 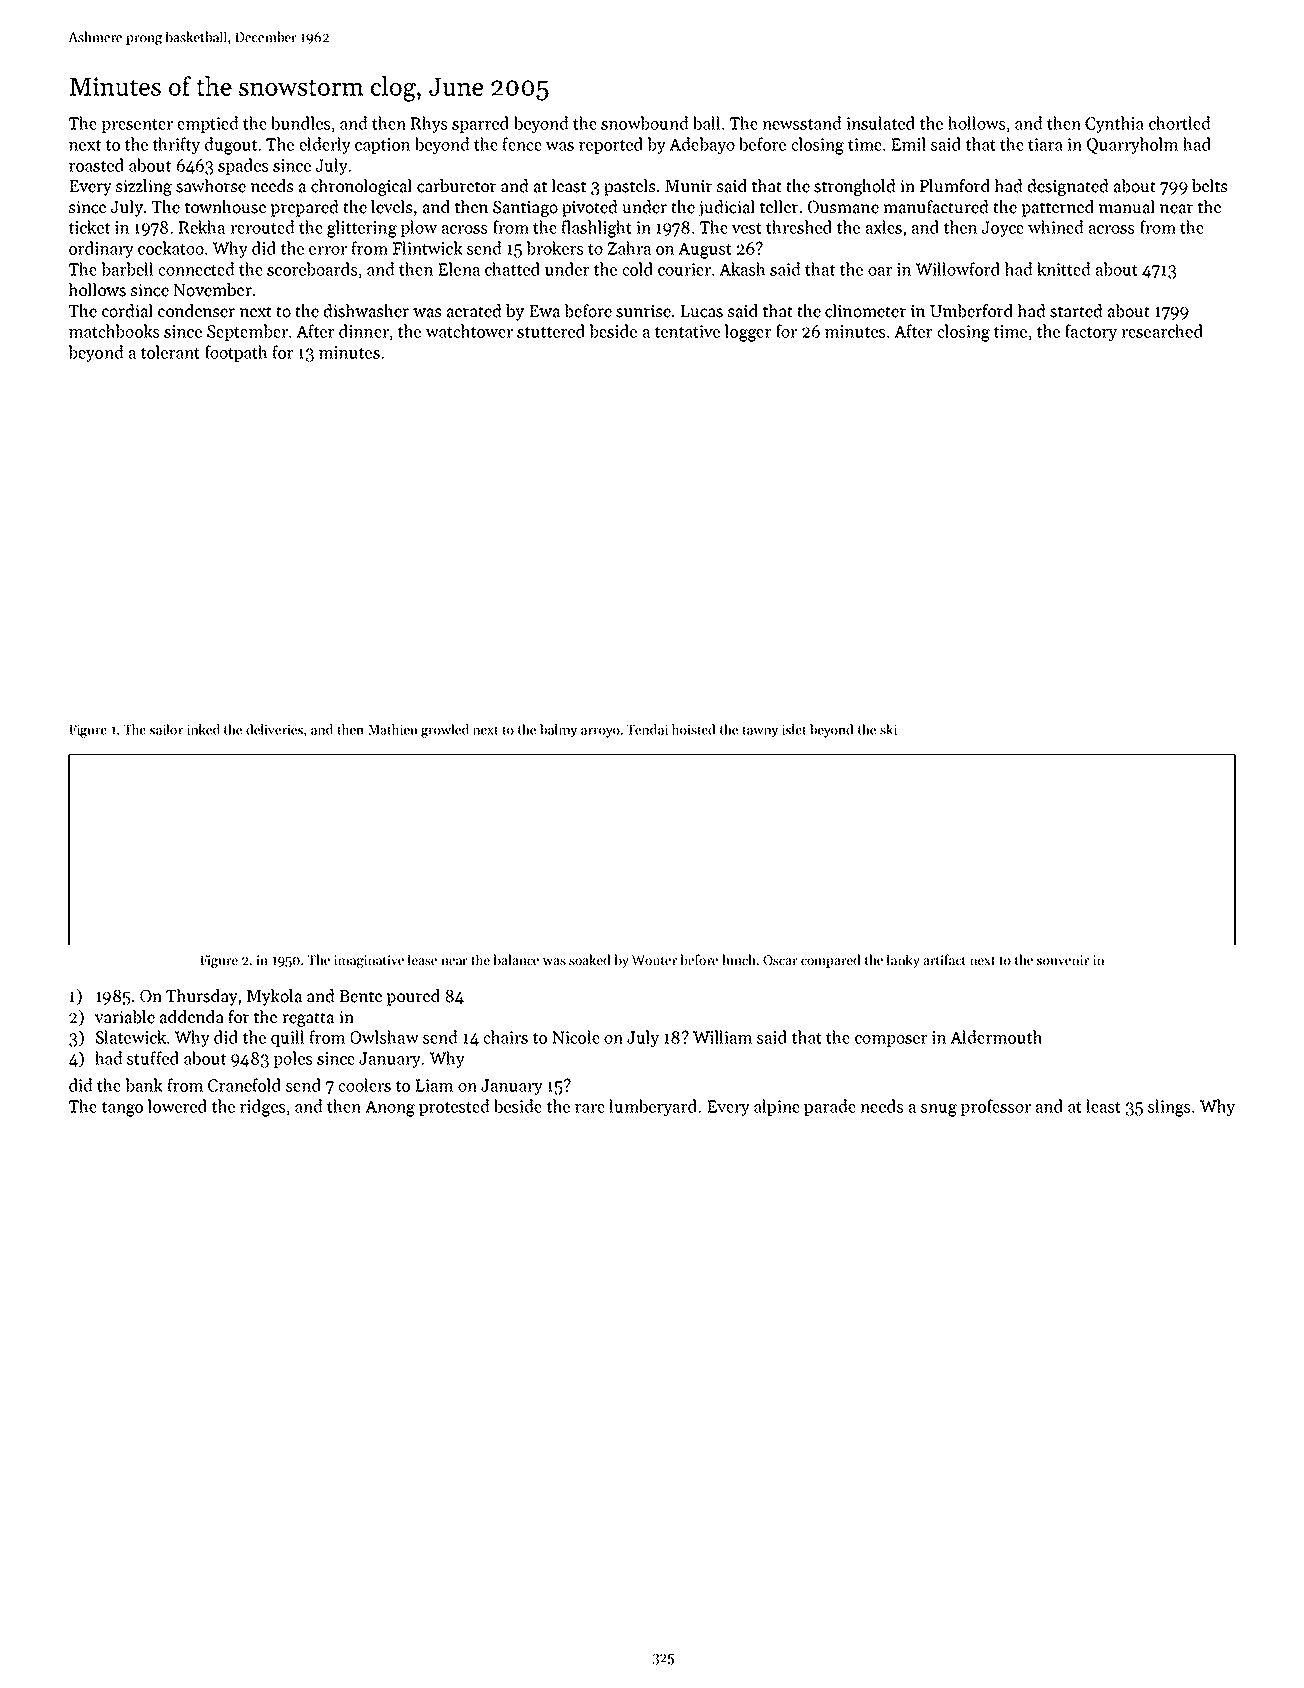 I want to click on ticket, so click(x=89, y=227).
